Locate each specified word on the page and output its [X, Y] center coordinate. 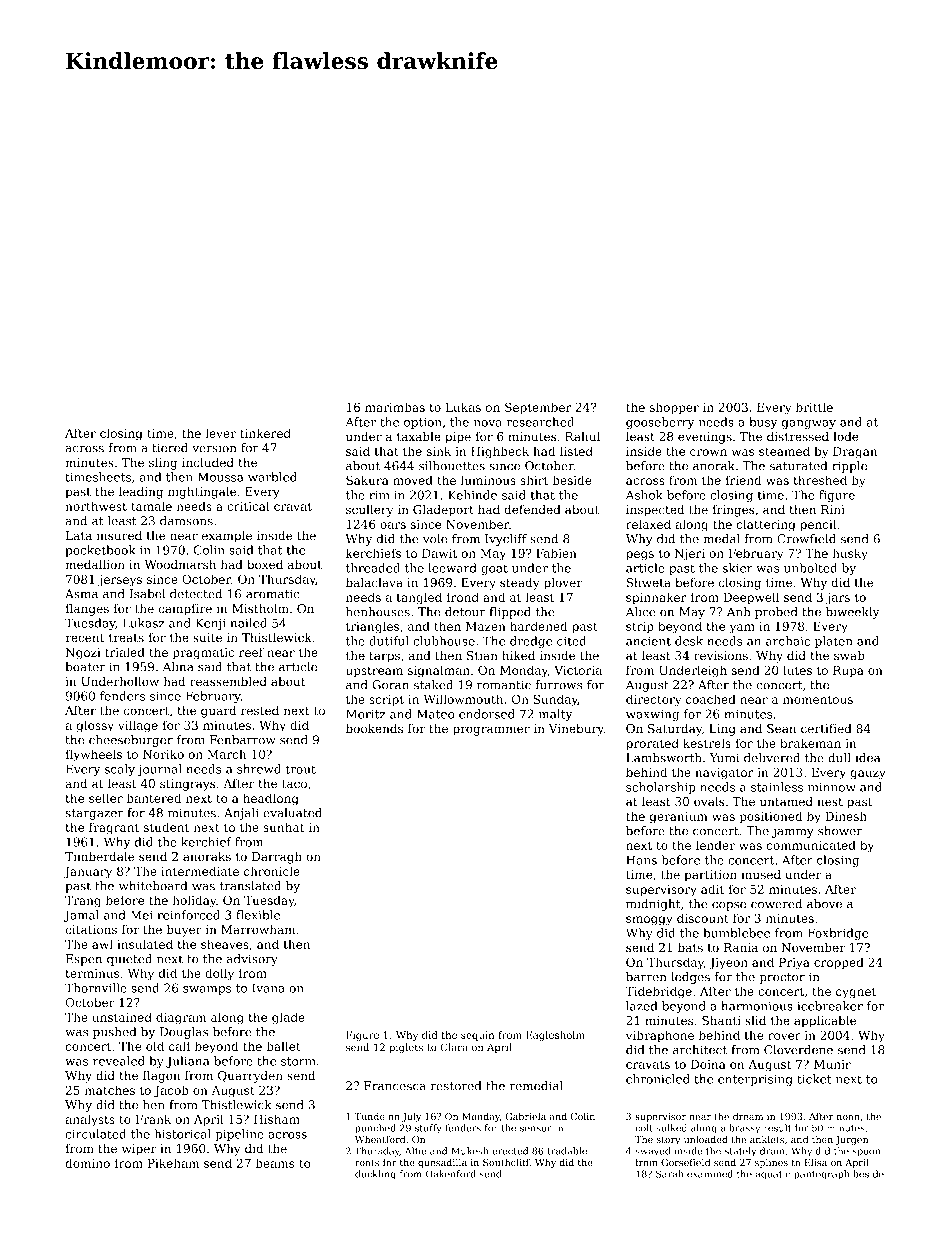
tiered [170, 448]
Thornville [96, 988]
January [88, 873]
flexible [258, 915]
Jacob [171, 1091]
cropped [839, 963]
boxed [265, 564]
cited [571, 641]
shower [840, 831]
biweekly [853, 613]
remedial [536, 1086]
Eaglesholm [555, 1036]
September [538, 408]
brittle [814, 407]
